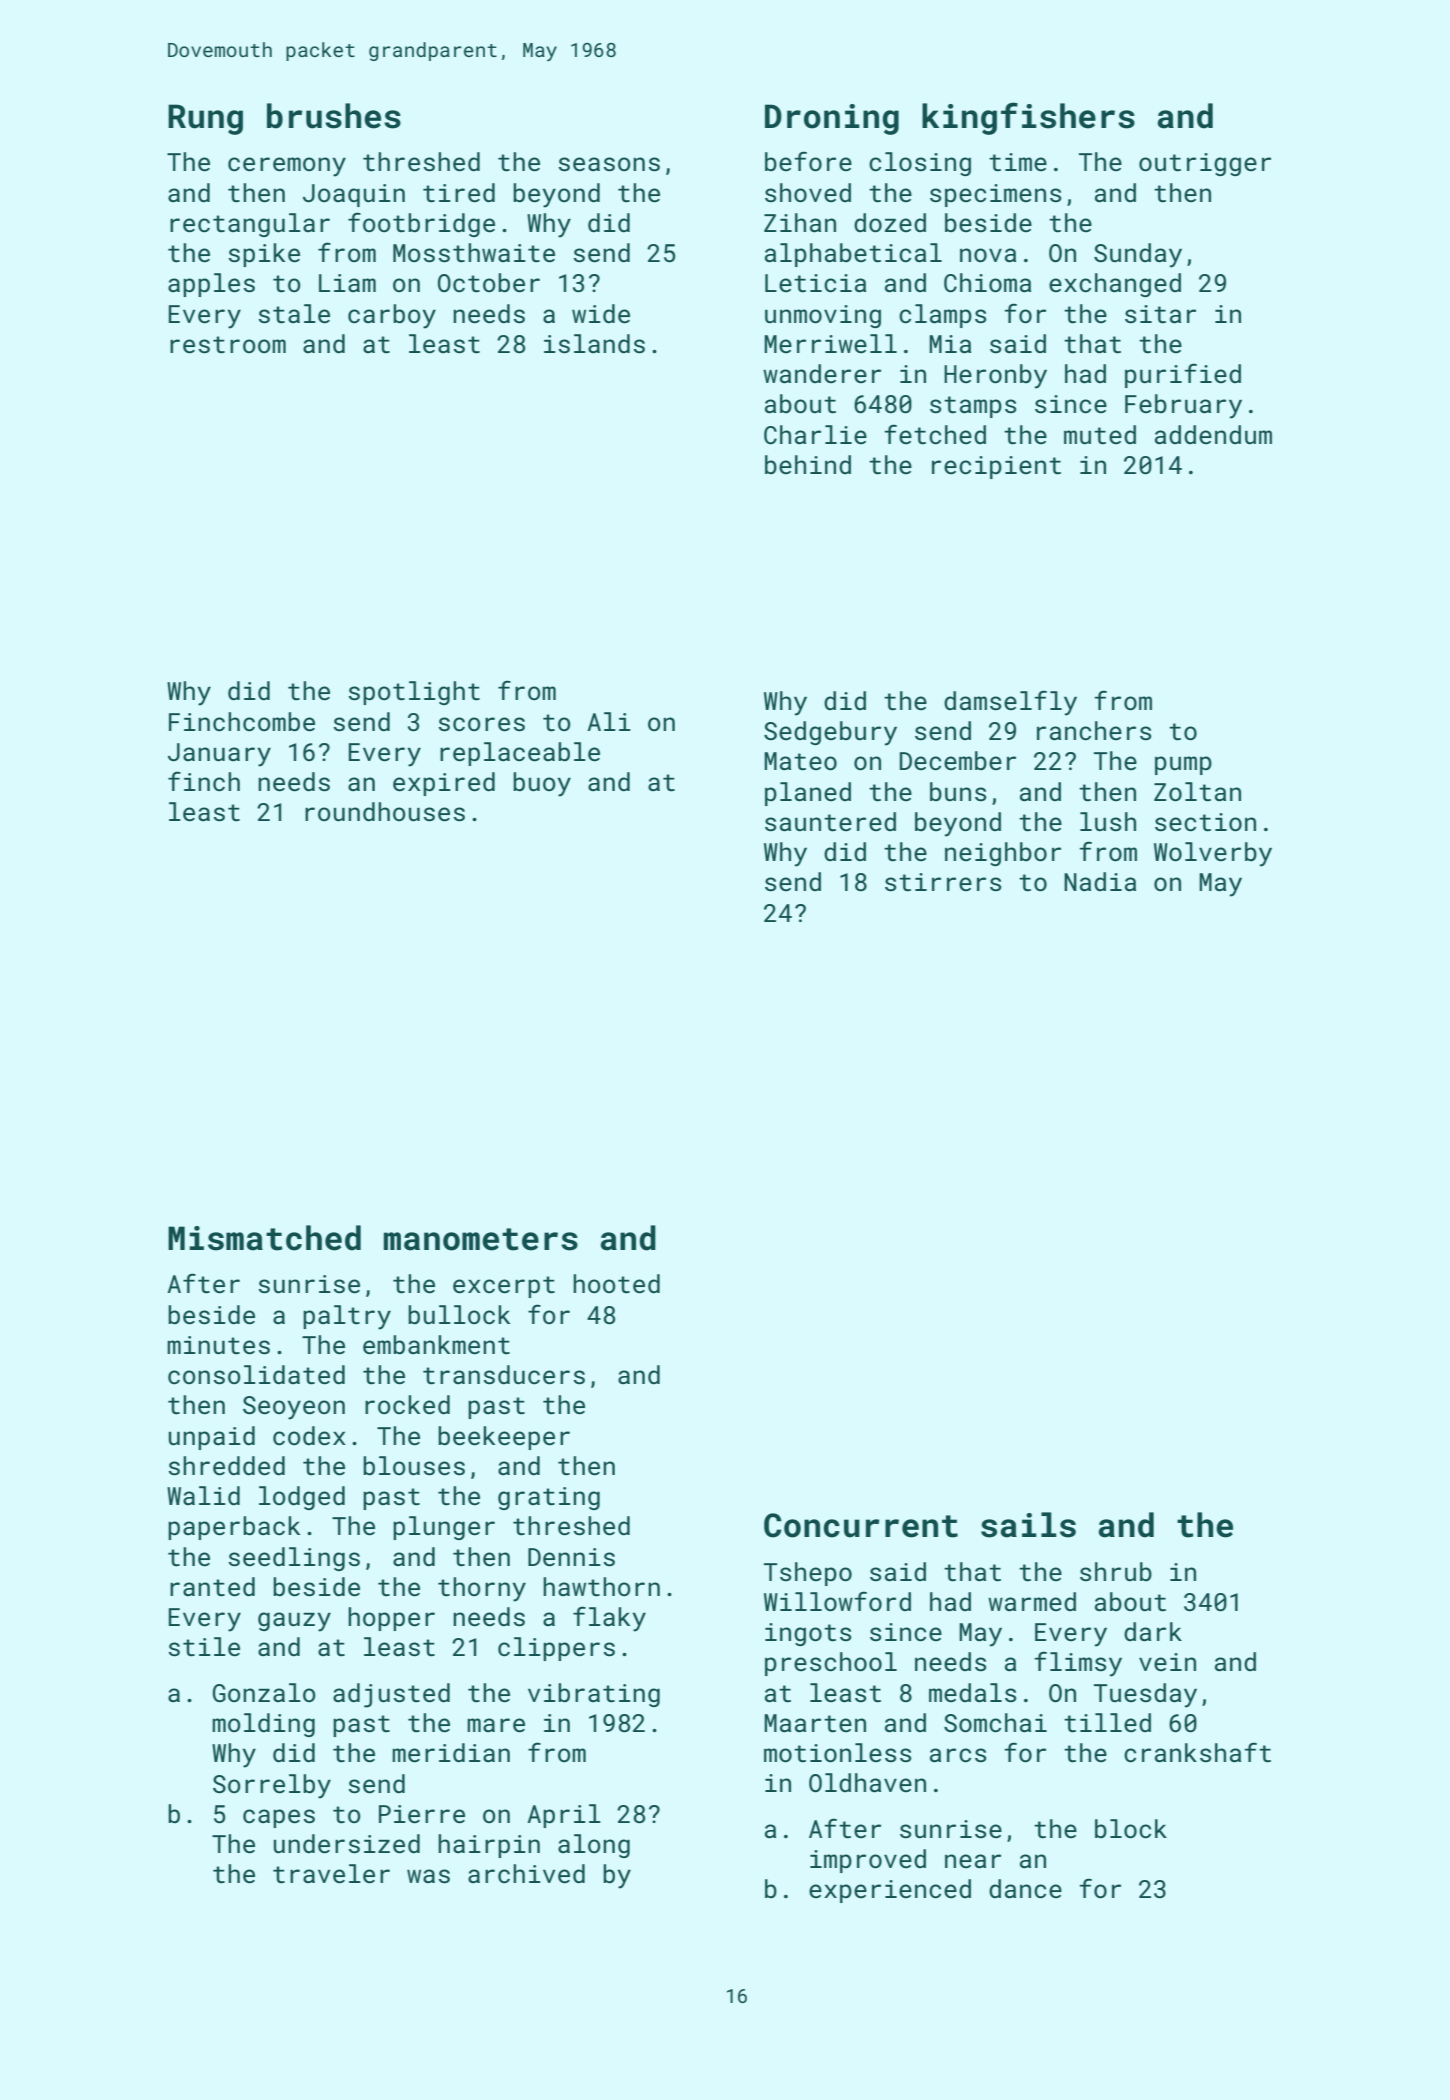 The height and width of the screenshot is (2100, 1450). What do you see at coordinates (1138, 255) in the screenshot?
I see `Sunday` at bounding box center [1138, 255].
